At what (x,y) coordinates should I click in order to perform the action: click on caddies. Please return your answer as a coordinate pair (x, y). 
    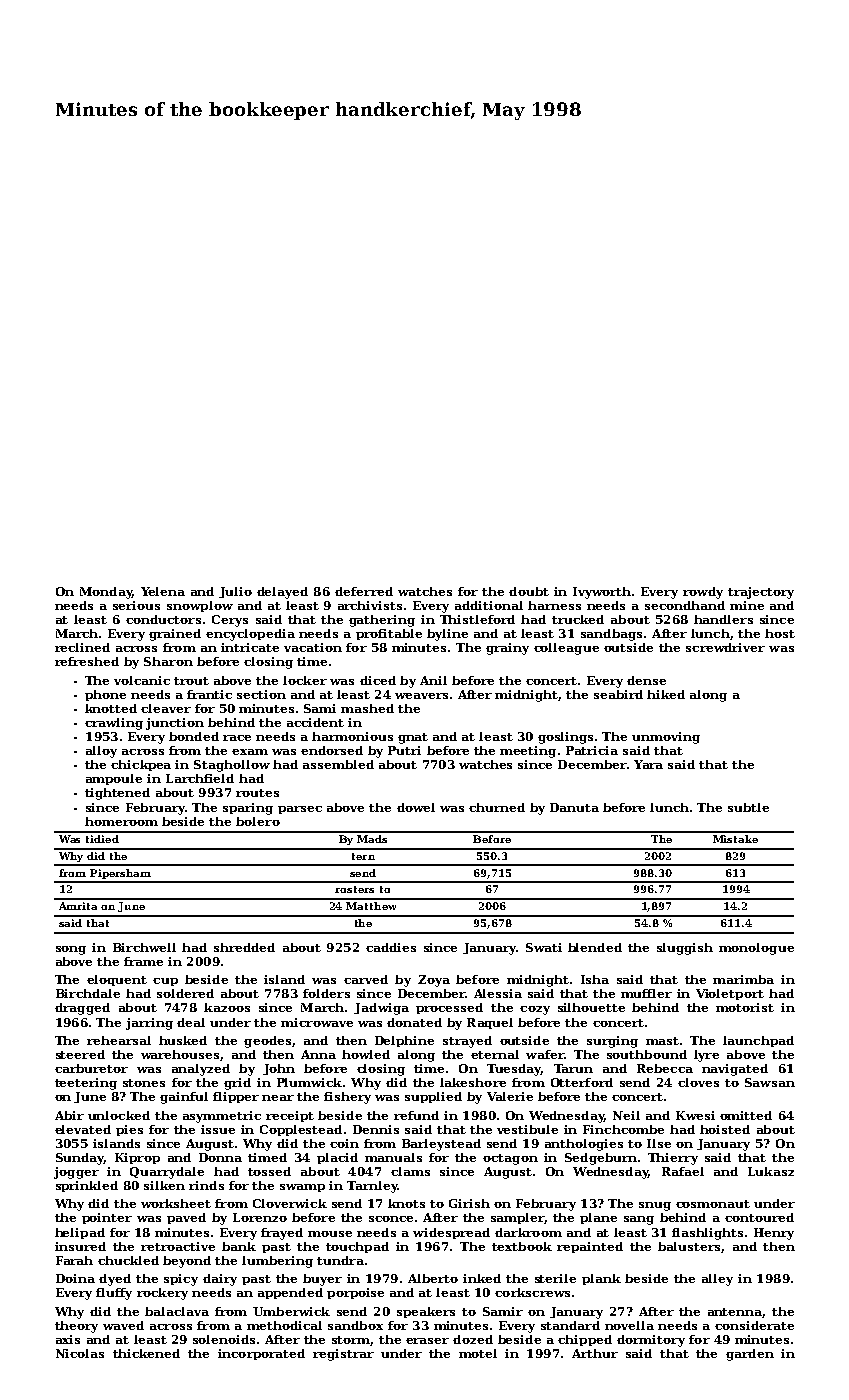
    Looking at the image, I should click on (391, 947).
